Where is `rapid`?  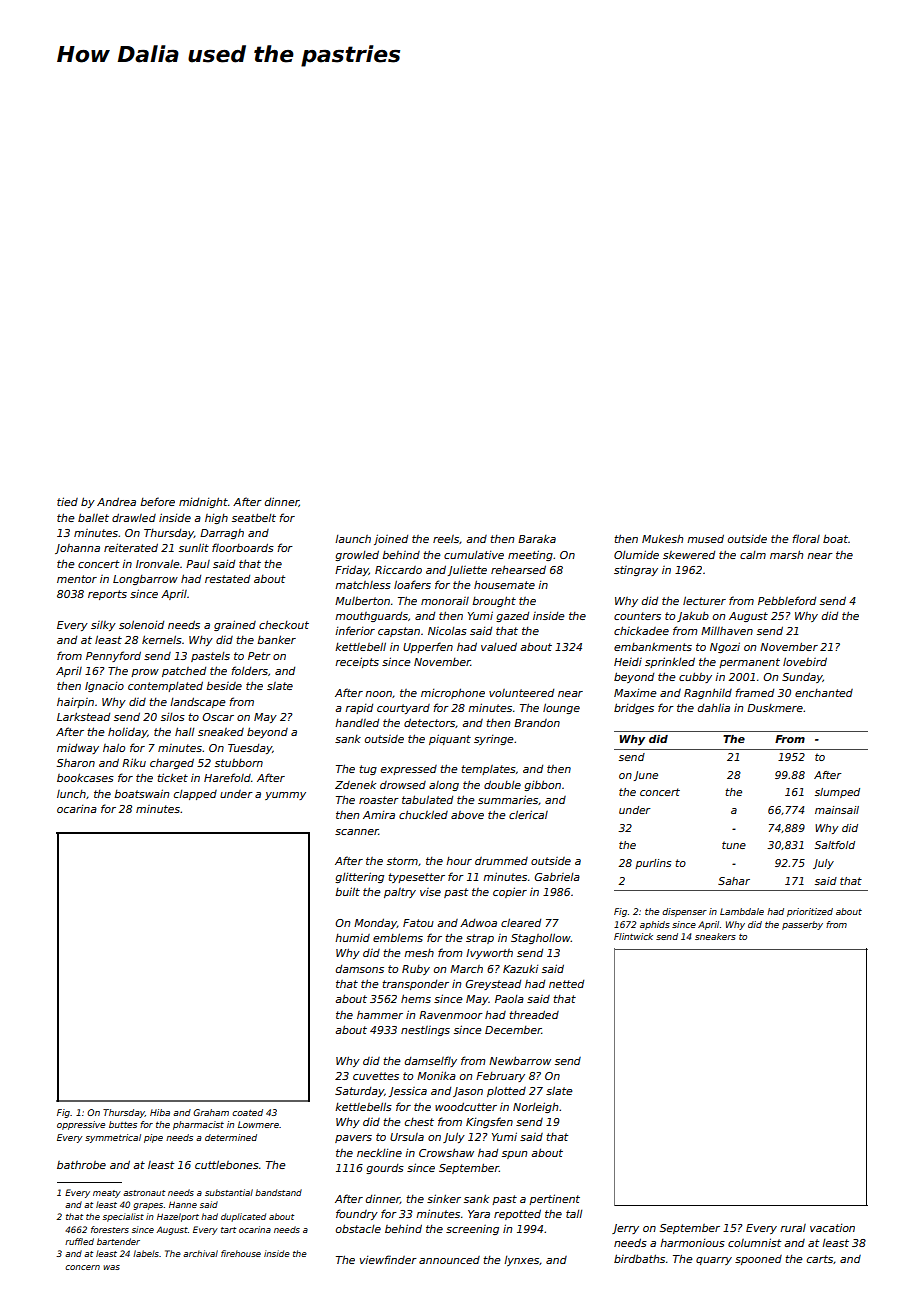
rapid is located at coordinates (359, 709).
